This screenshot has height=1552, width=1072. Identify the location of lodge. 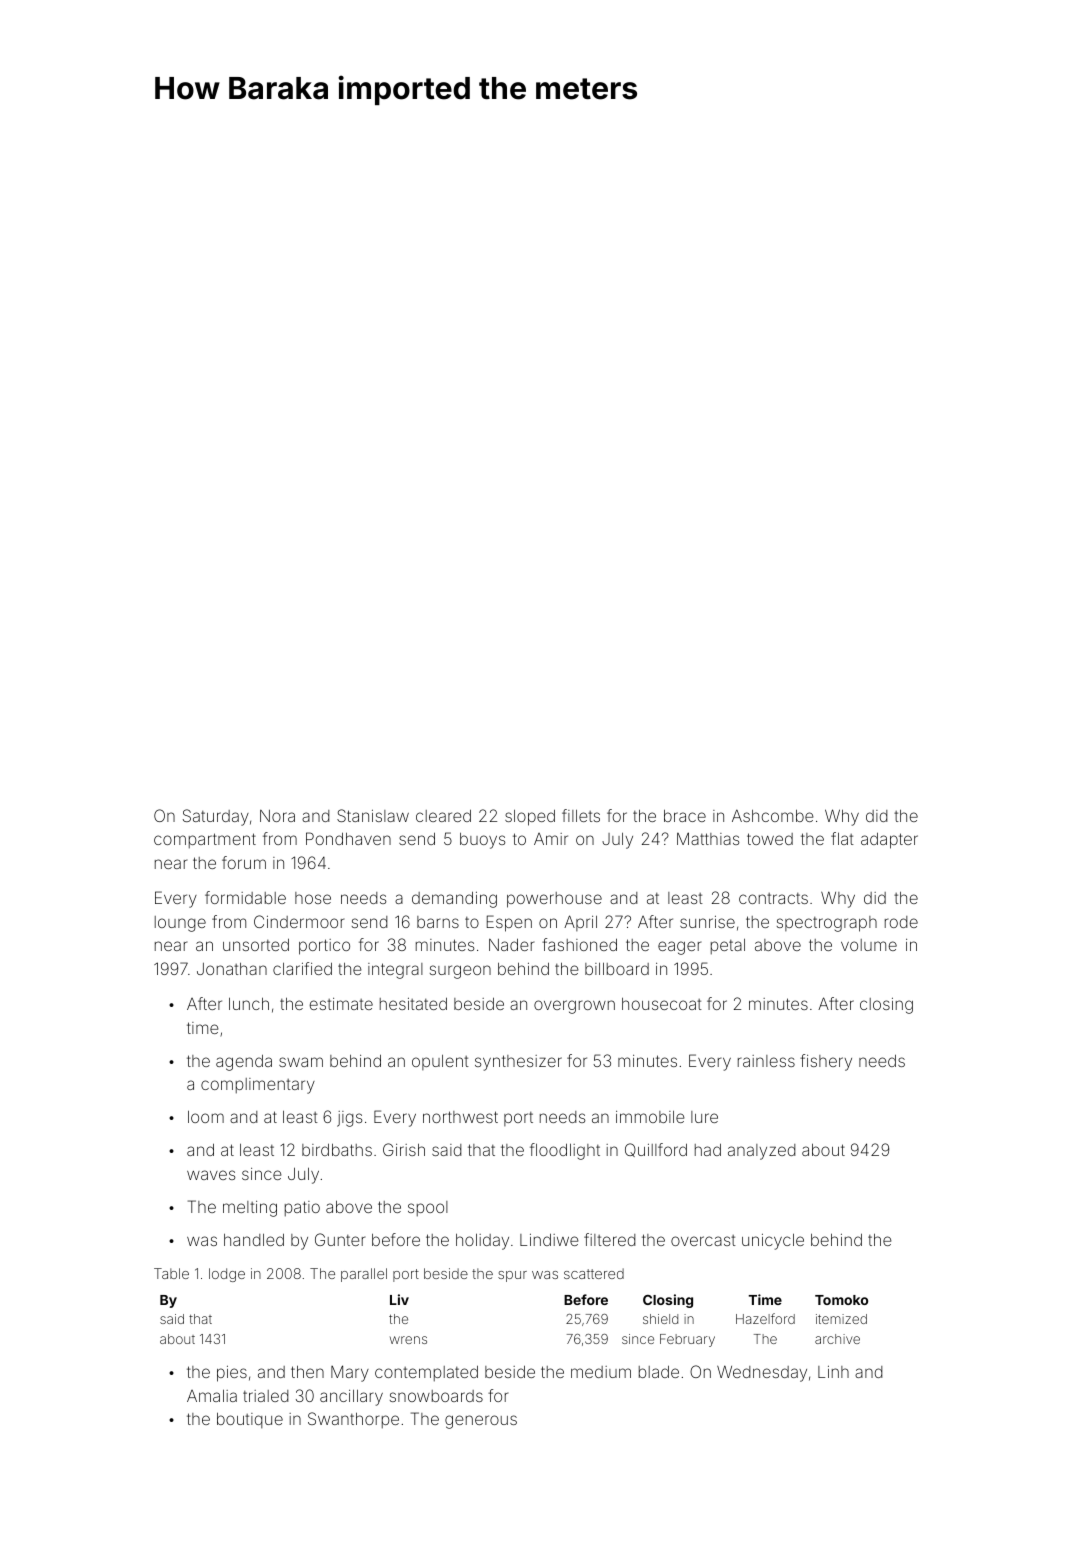
(227, 1275).
